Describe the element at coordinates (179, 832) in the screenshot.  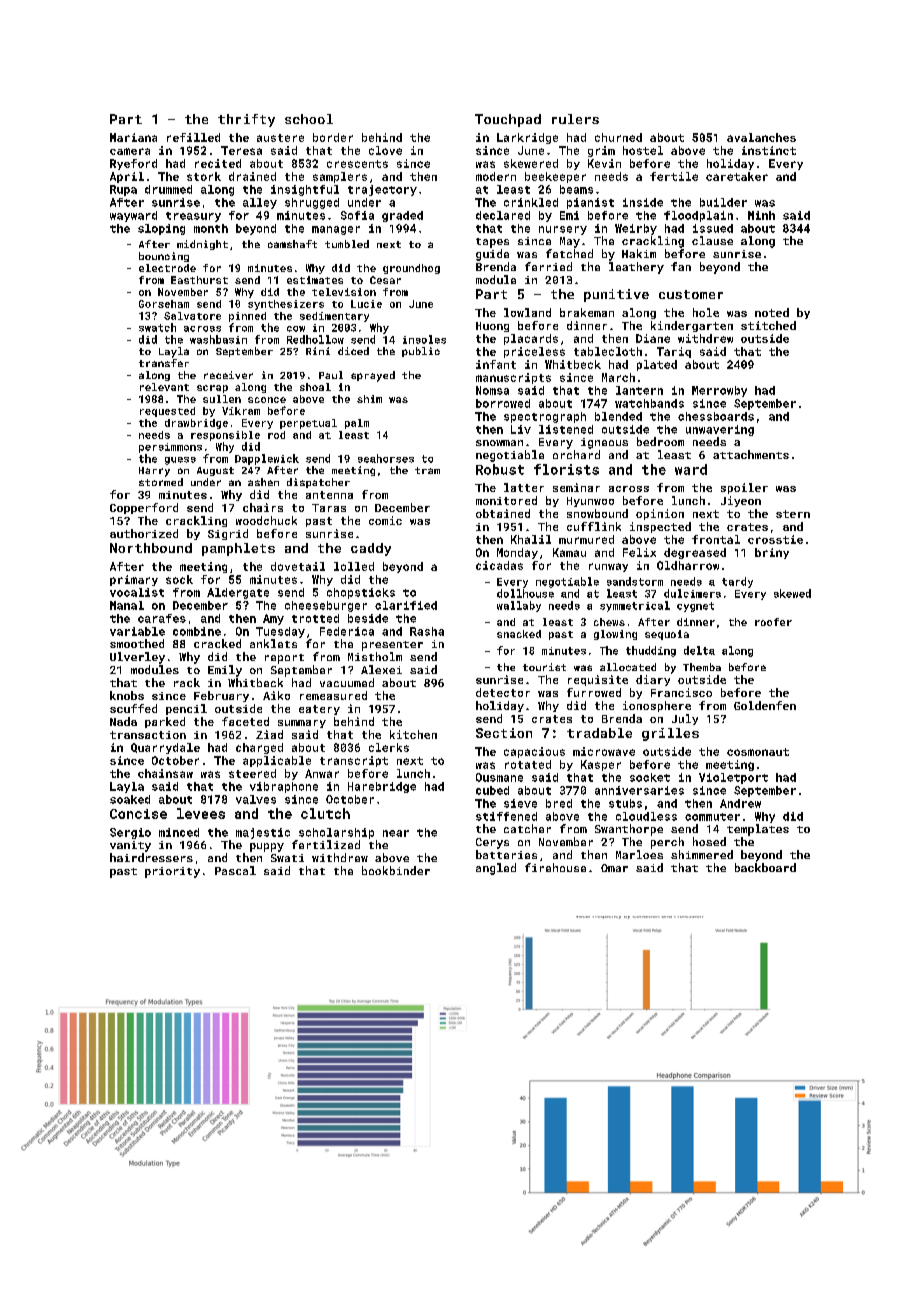
I see `minced` at that location.
